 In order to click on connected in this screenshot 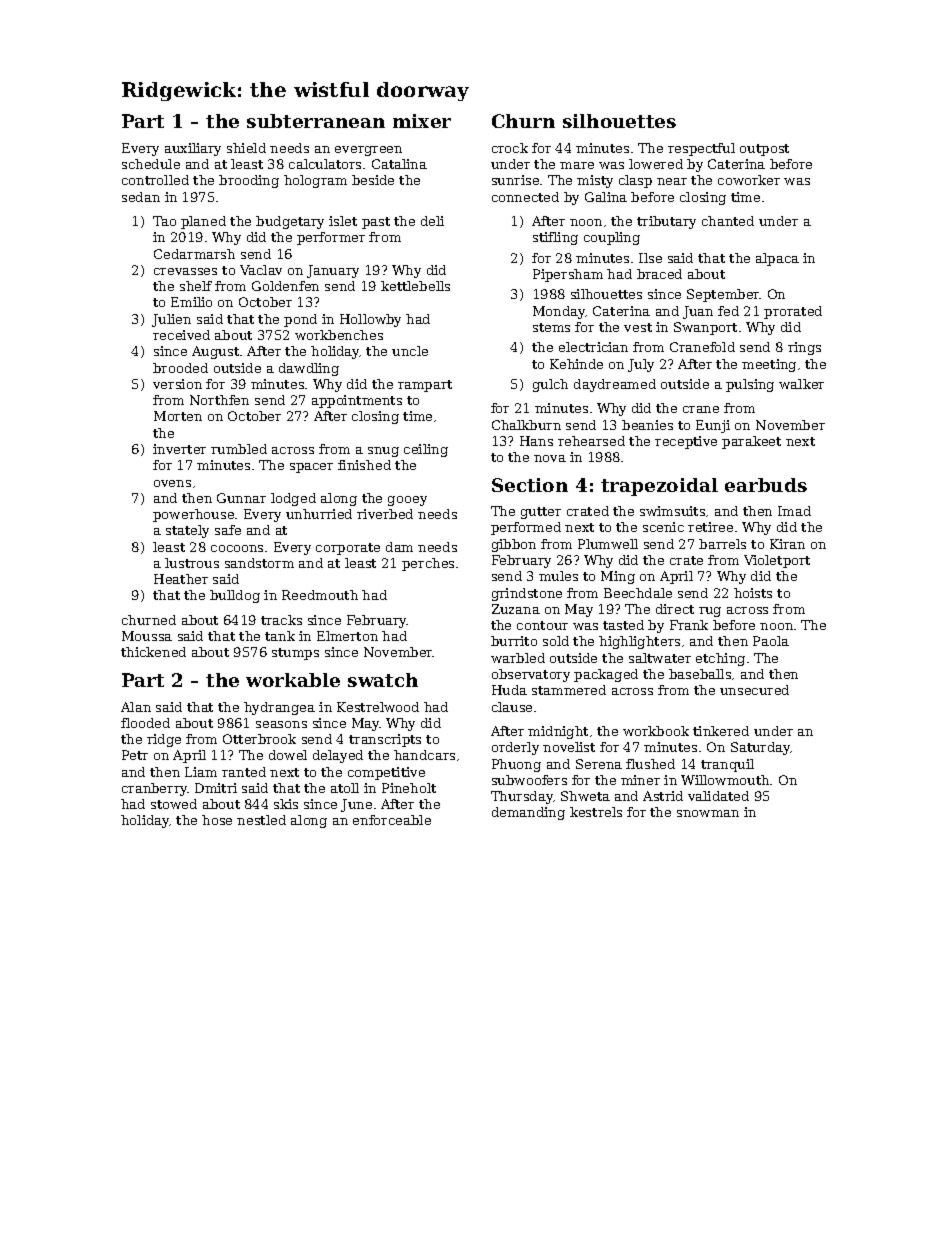, I will do `click(525, 197)`.
